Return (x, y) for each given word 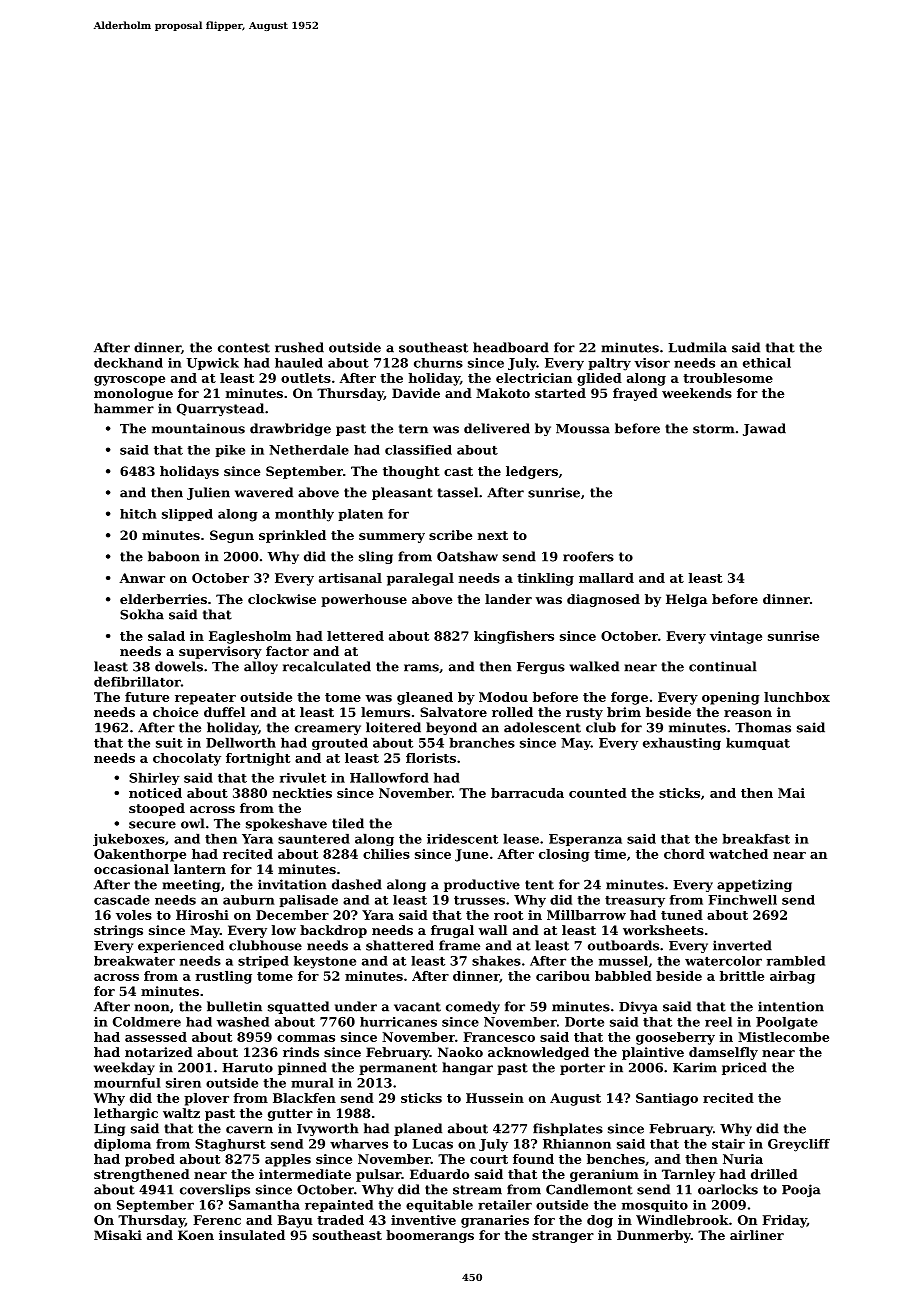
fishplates (568, 1129)
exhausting (682, 744)
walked (594, 666)
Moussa (583, 429)
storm (714, 429)
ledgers (532, 472)
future (147, 697)
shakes (496, 961)
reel (718, 1022)
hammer (124, 408)
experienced (181, 946)
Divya (638, 1007)
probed (150, 1160)
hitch (138, 514)
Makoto (503, 393)
